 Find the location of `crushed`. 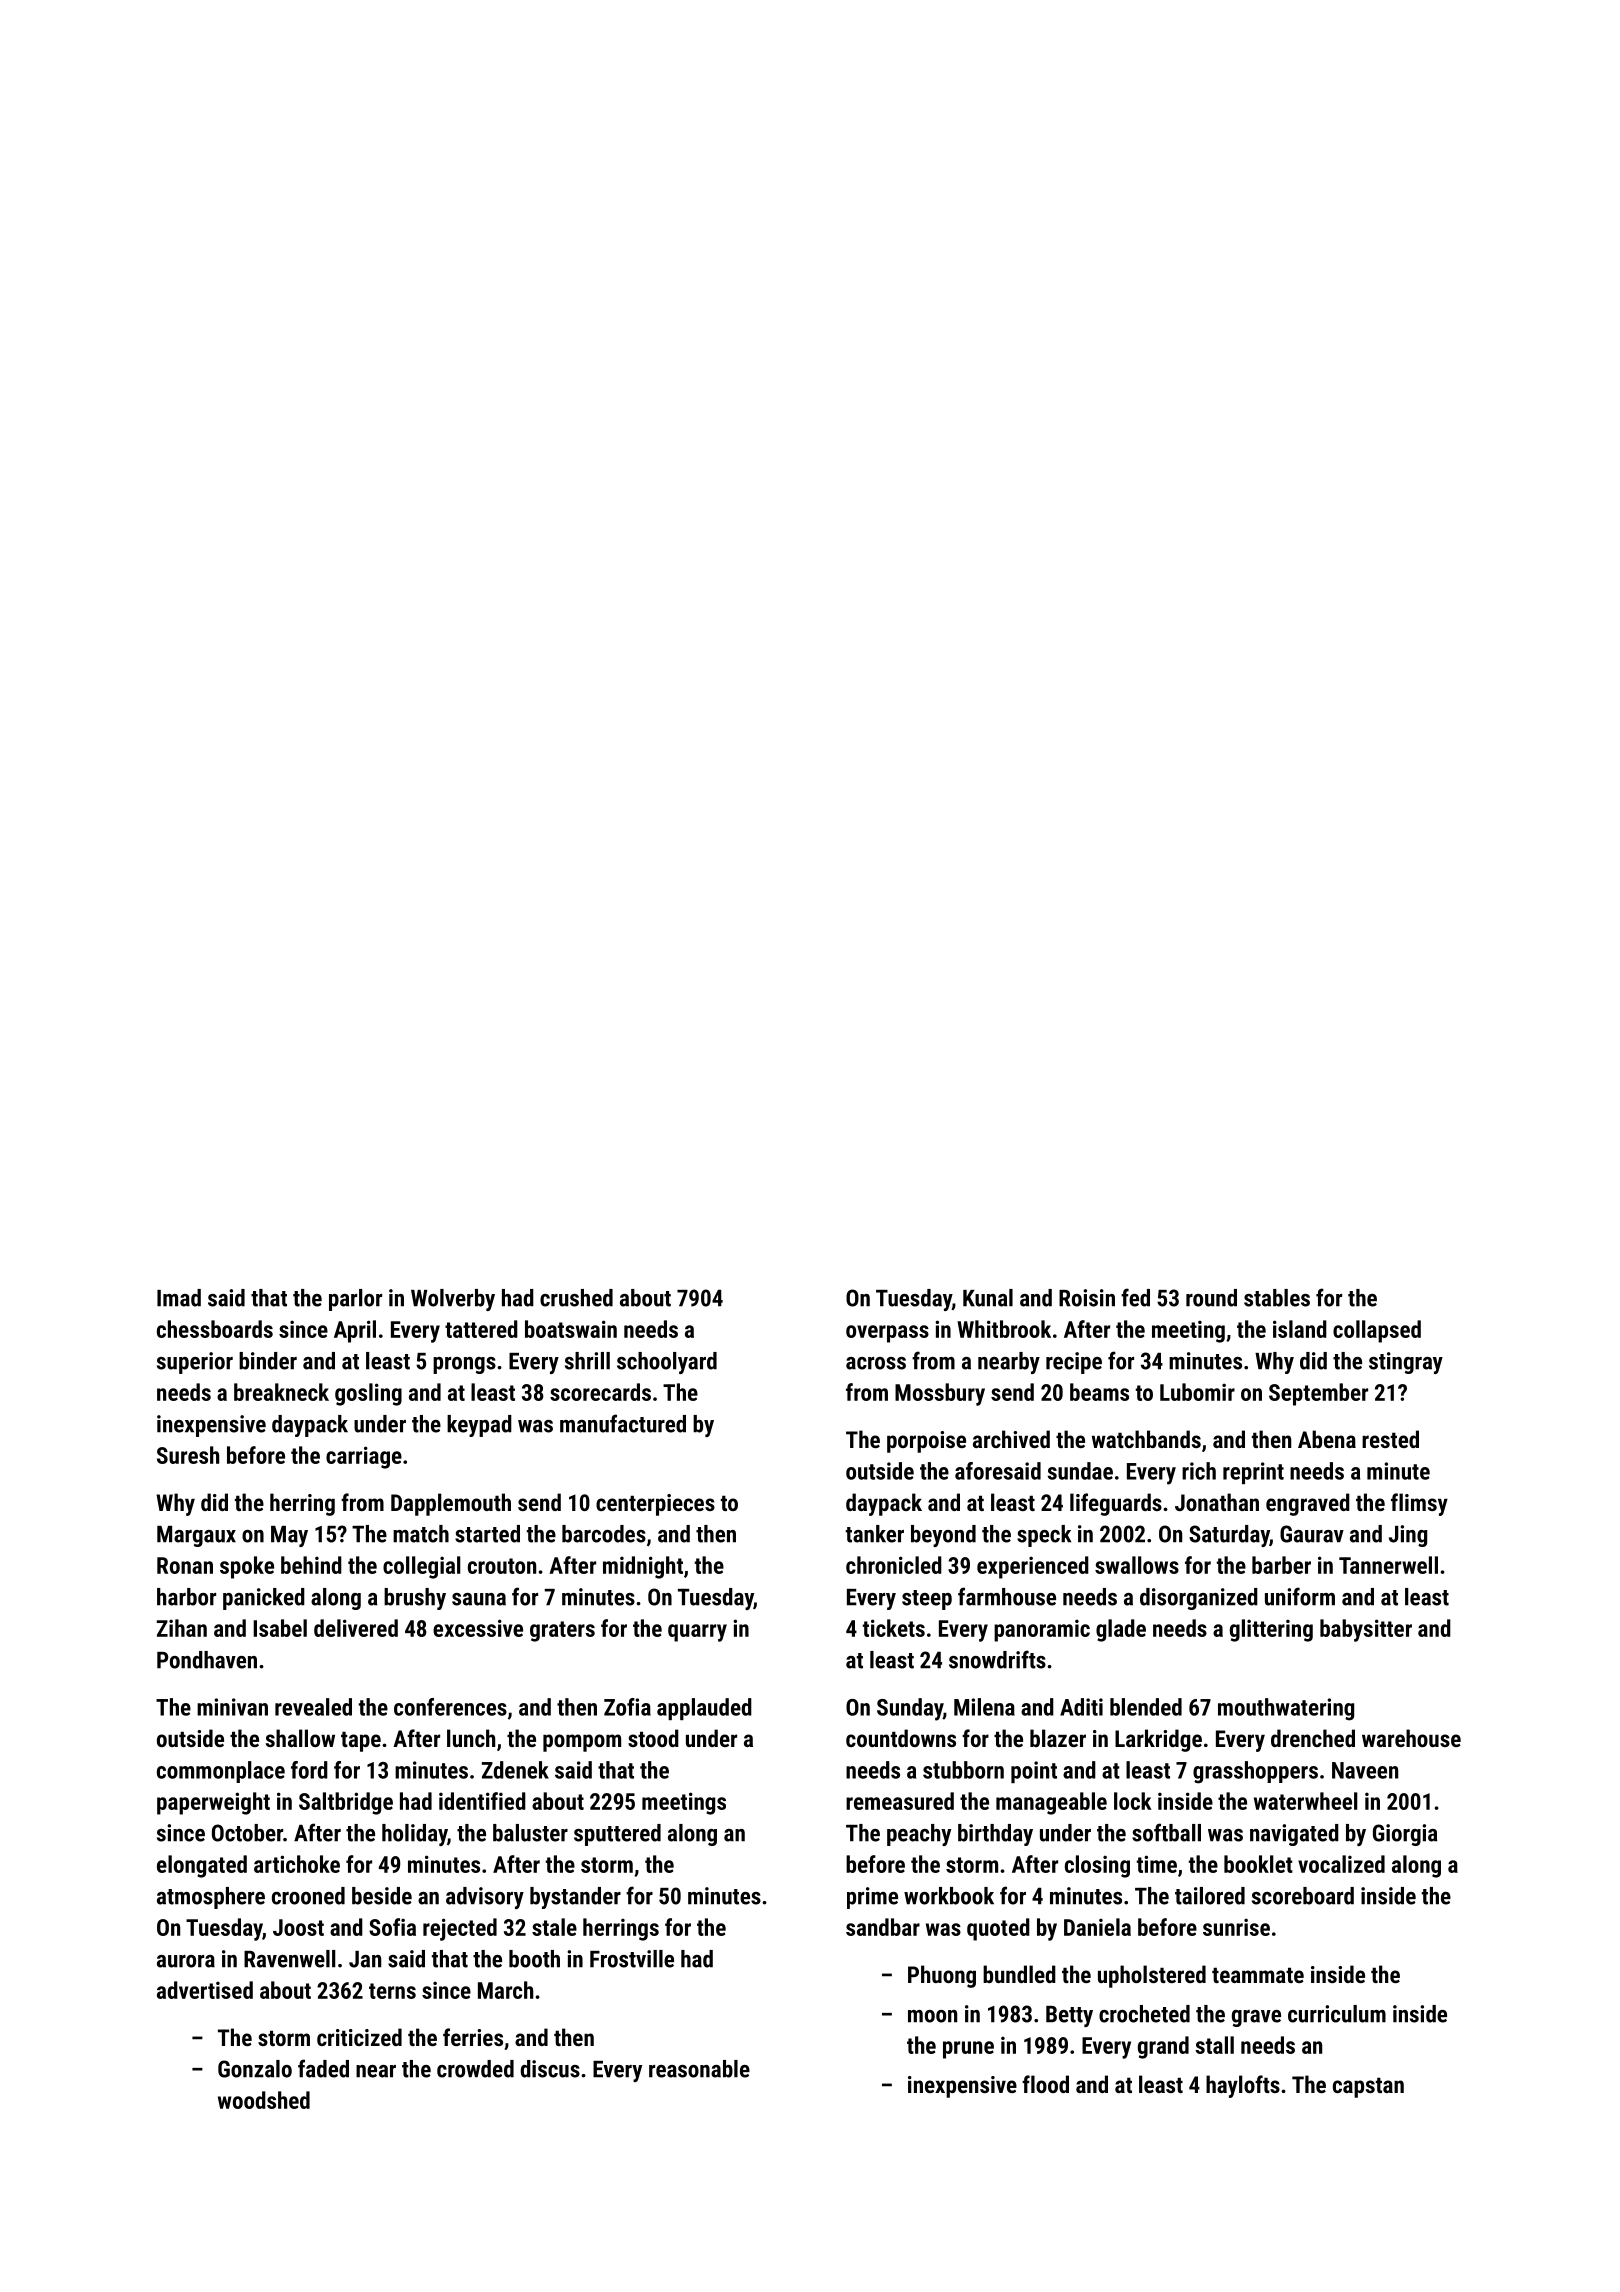

crushed is located at coordinates (576, 1298).
